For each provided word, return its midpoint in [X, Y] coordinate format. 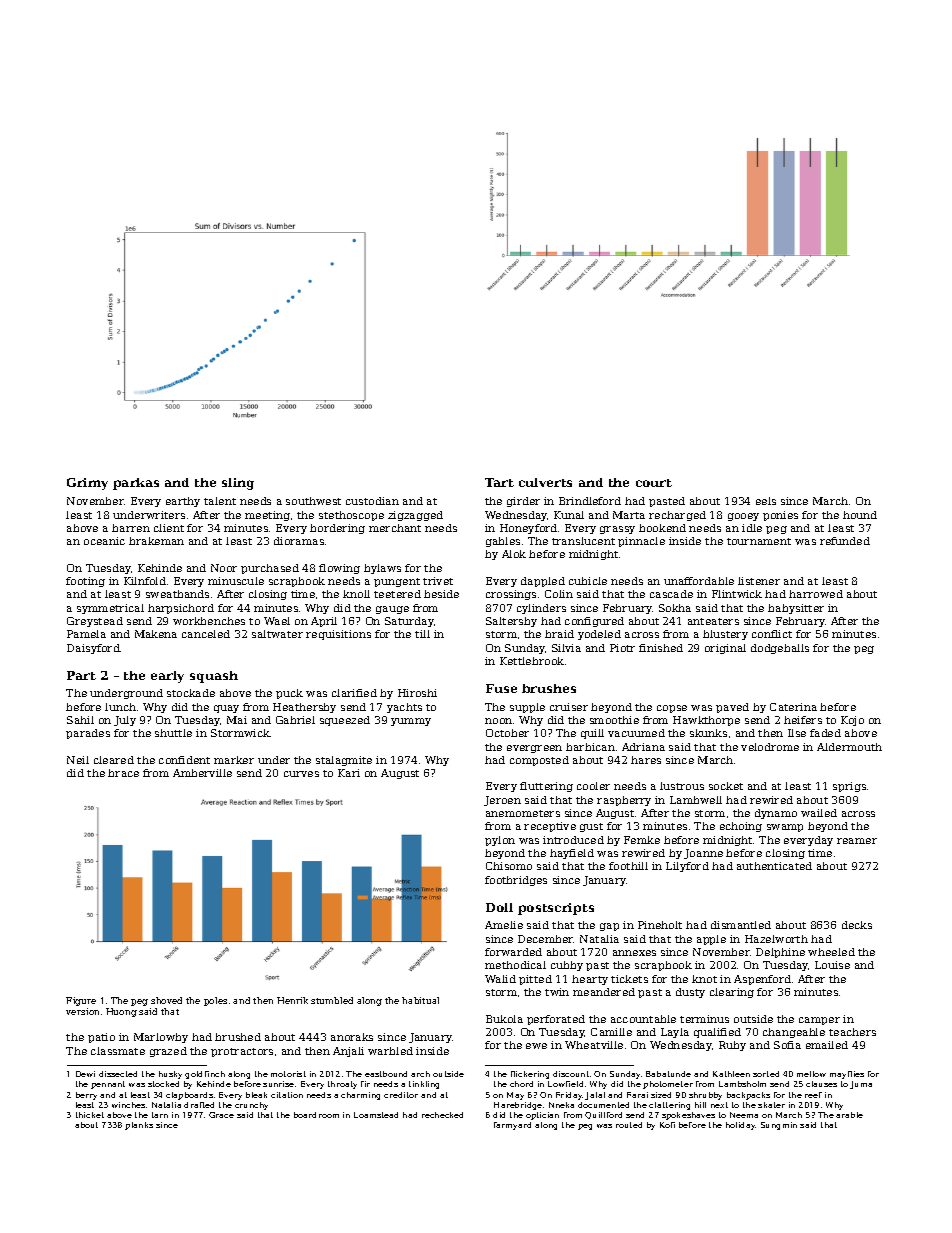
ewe [536, 1046]
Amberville [202, 773]
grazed [168, 1052]
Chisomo [509, 866]
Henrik [292, 1000]
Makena [156, 634]
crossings [511, 595]
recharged [677, 516]
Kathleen [731, 1074]
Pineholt [660, 925]
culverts [545, 482]
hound [860, 515]
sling [238, 484]
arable [849, 1115]
